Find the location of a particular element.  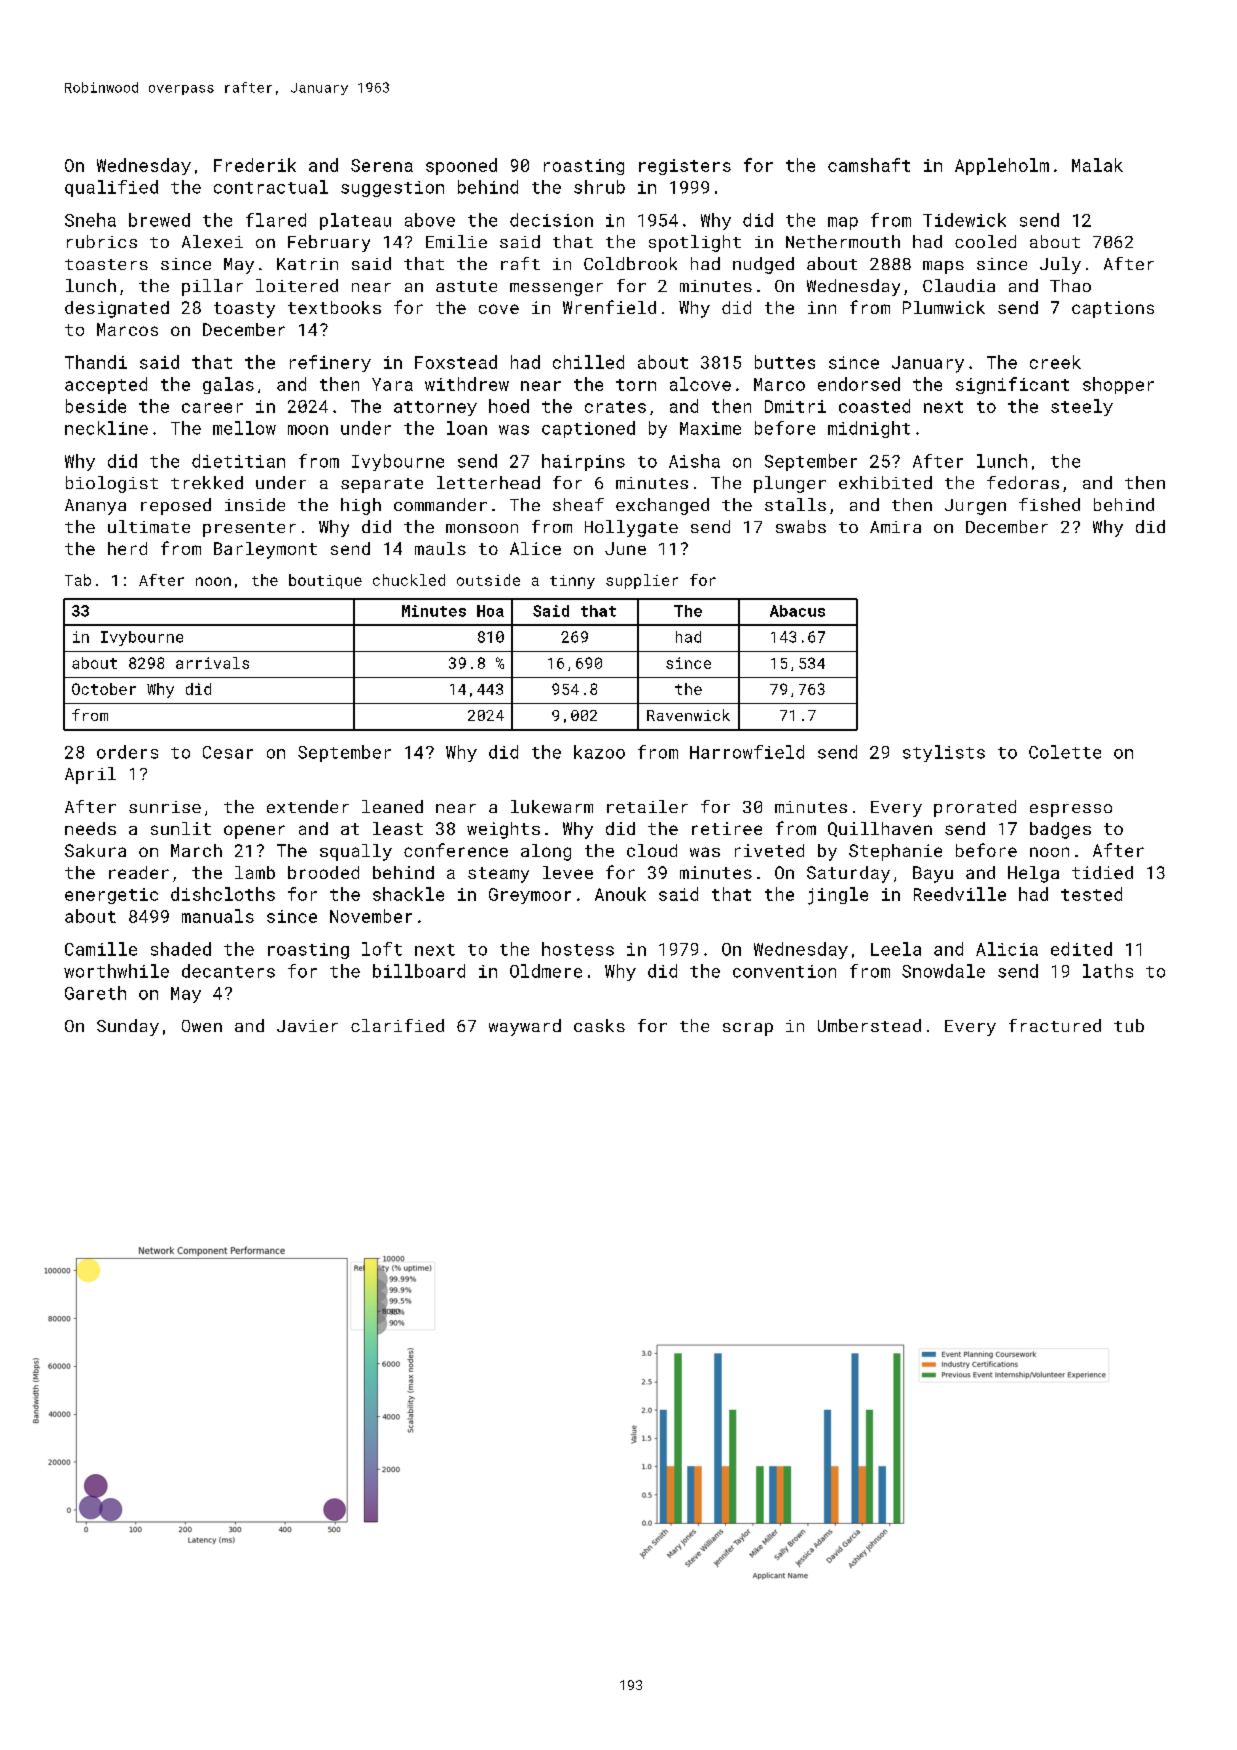

scrap is located at coordinates (748, 1029).
